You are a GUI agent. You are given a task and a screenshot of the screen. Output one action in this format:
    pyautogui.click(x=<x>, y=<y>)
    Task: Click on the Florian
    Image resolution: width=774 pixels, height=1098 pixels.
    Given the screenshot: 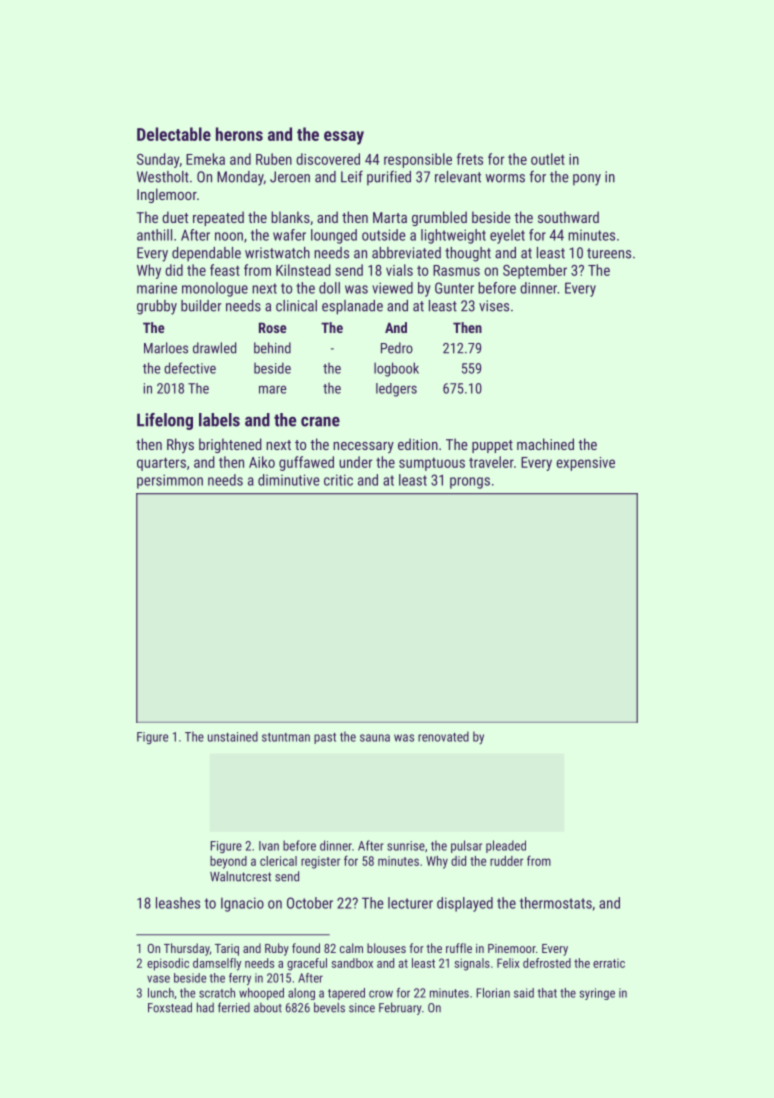 What is the action you would take?
    pyautogui.click(x=493, y=993)
